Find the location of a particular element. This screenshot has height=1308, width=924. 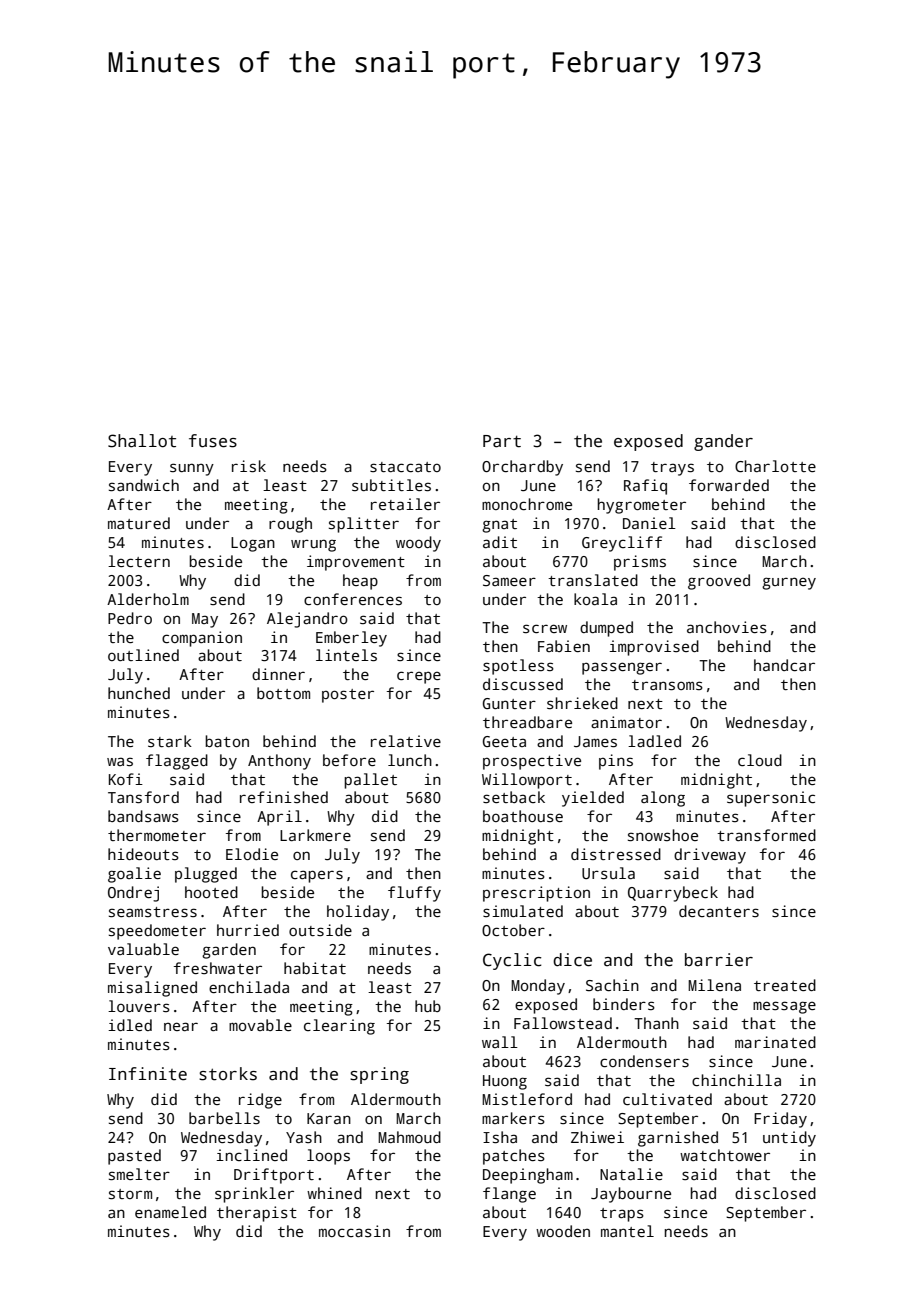

clearing is located at coordinates (339, 1027).
